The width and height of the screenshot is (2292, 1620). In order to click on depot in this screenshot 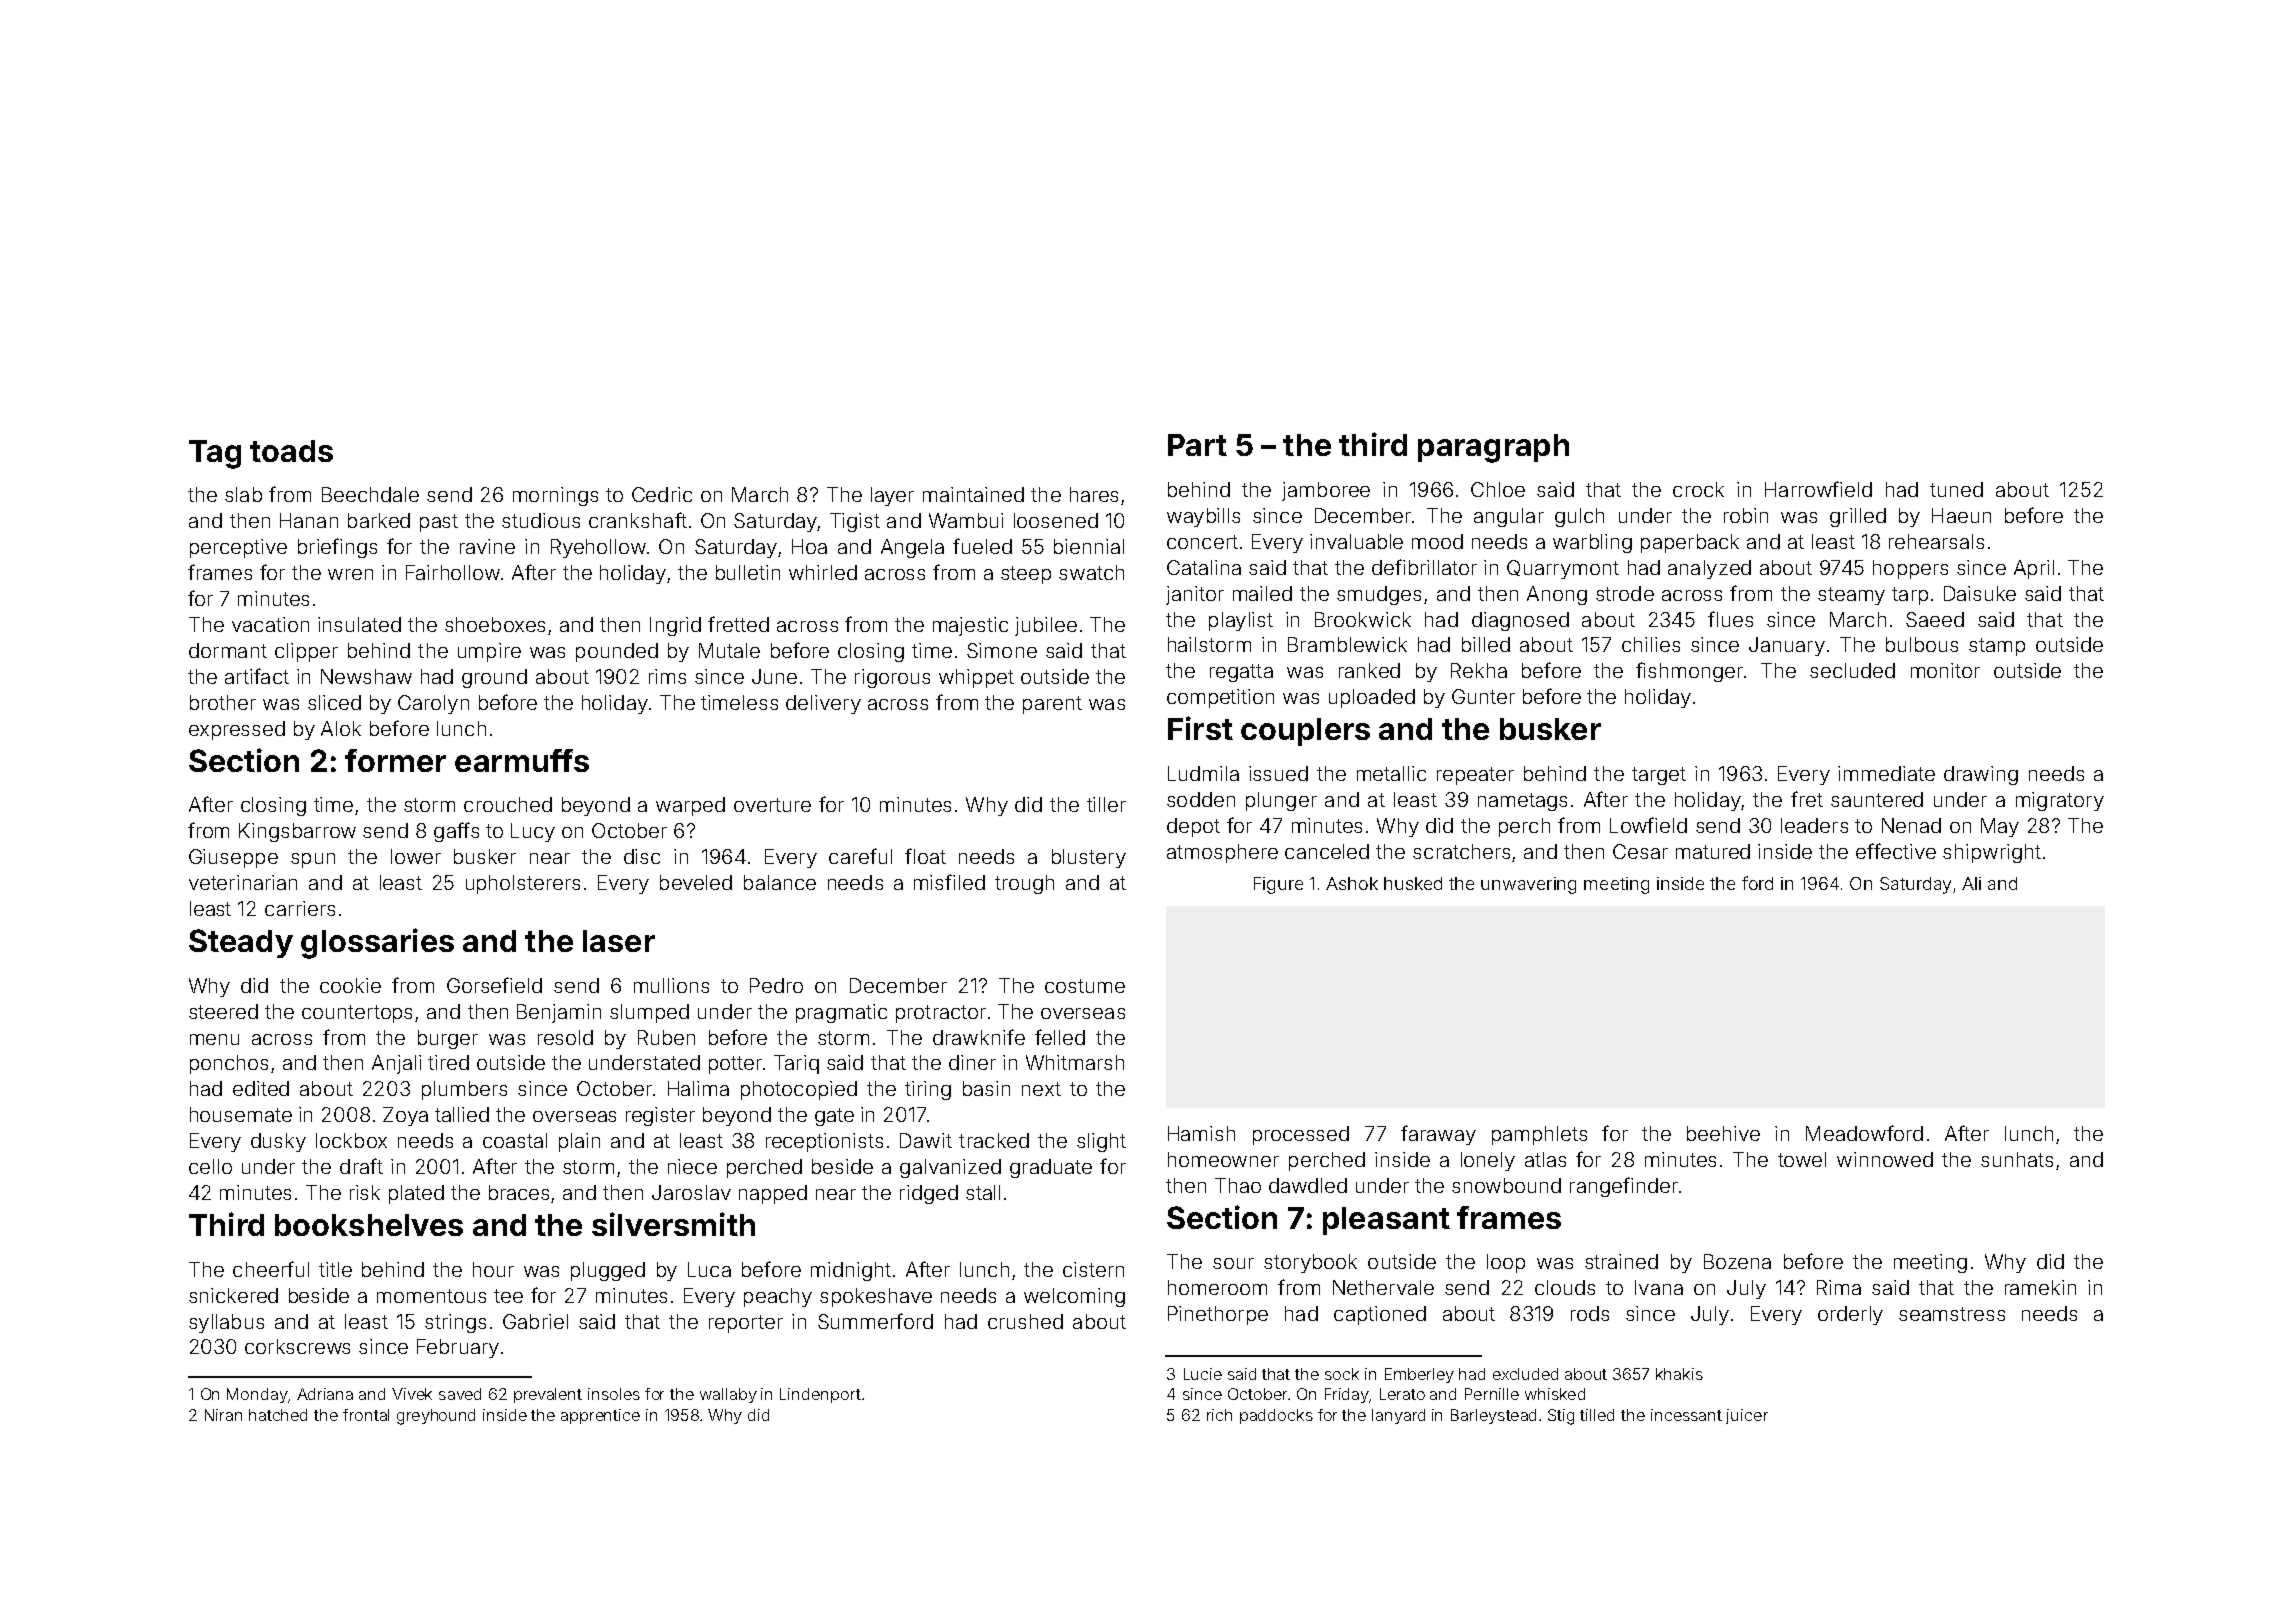, I will do `click(1193, 827)`.
